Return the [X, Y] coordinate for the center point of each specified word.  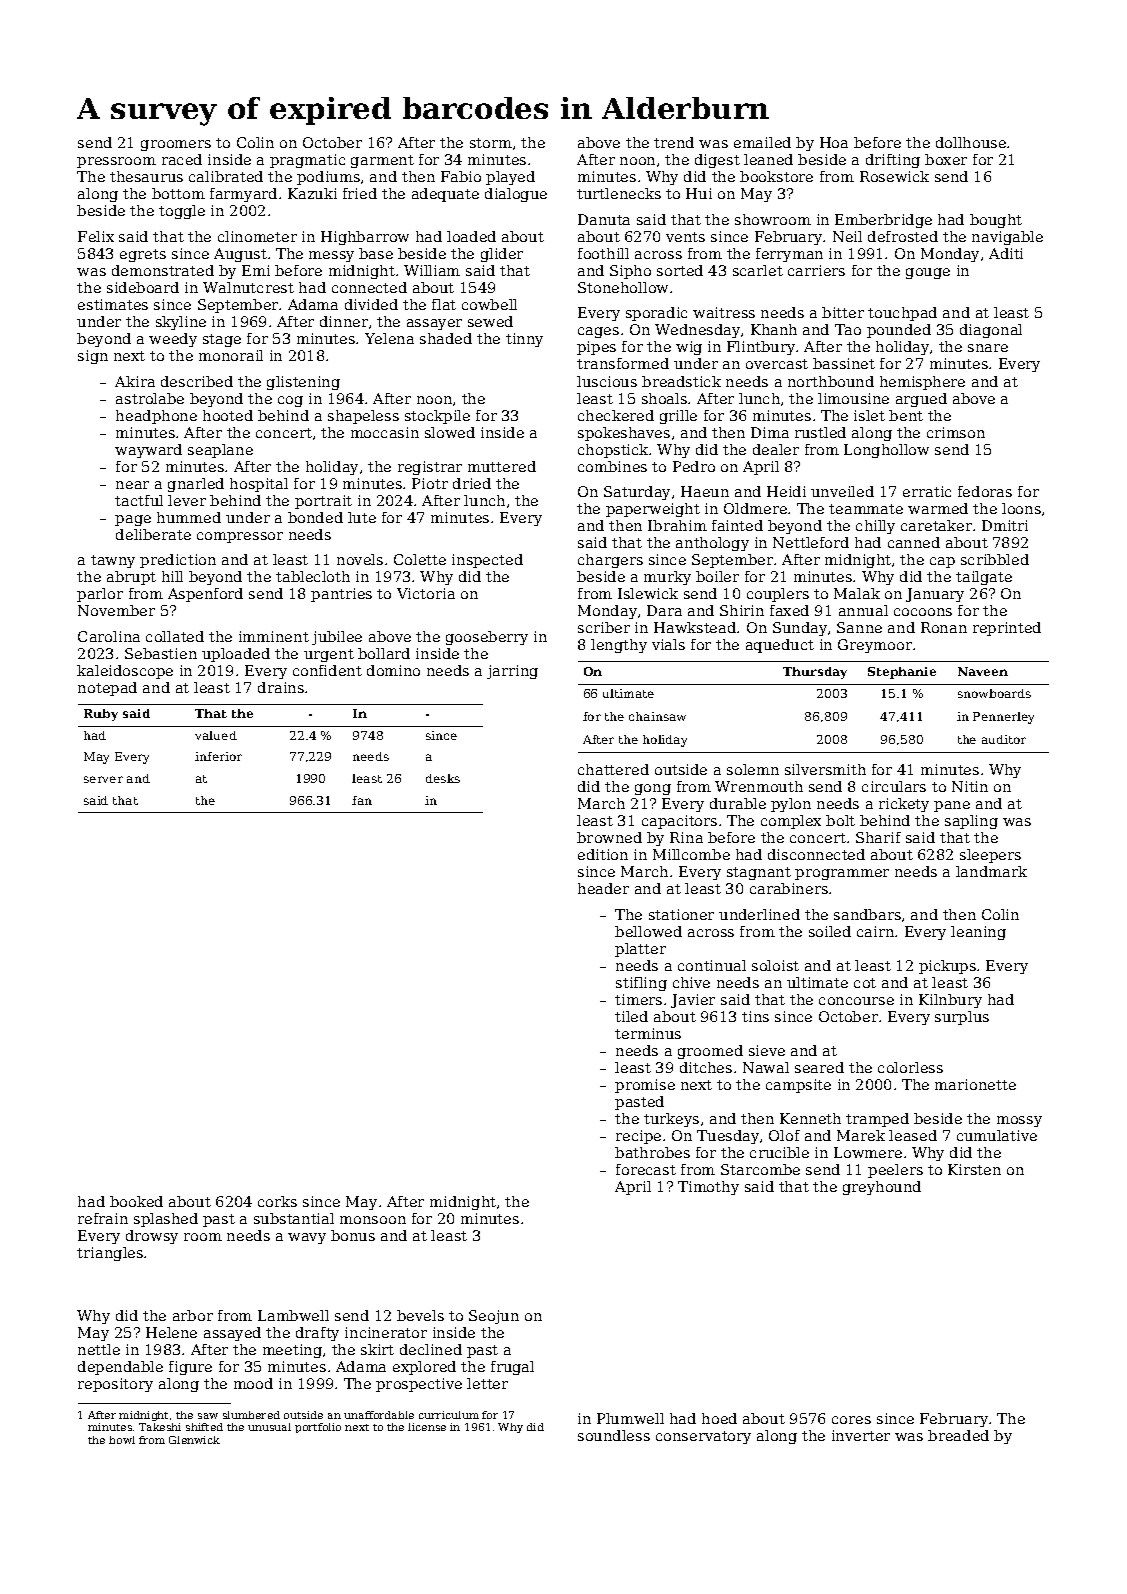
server [103, 779]
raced [182, 159]
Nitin [970, 786]
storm [491, 143]
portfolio [318, 1428]
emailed [762, 142]
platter [640, 950]
